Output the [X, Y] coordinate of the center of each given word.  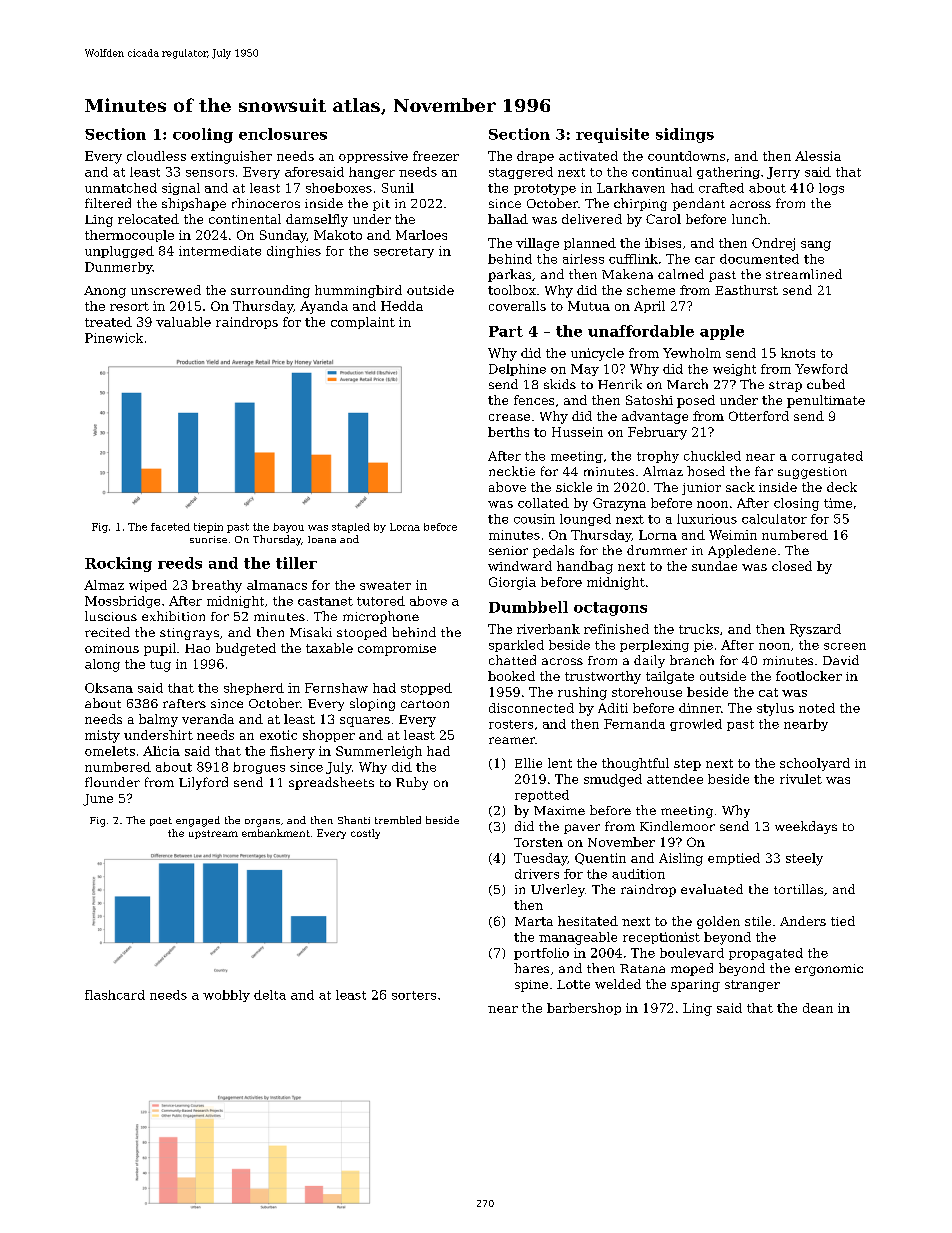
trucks [699, 629]
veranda [208, 719]
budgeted [246, 649]
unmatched [121, 188]
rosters [511, 724]
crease [509, 417]
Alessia [818, 156]
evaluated [712, 889]
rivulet [801, 779]
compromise [397, 650]
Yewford [821, 369]
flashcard [115, 995]
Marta [534, 921]
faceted [170, 527]
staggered [521, 173]
